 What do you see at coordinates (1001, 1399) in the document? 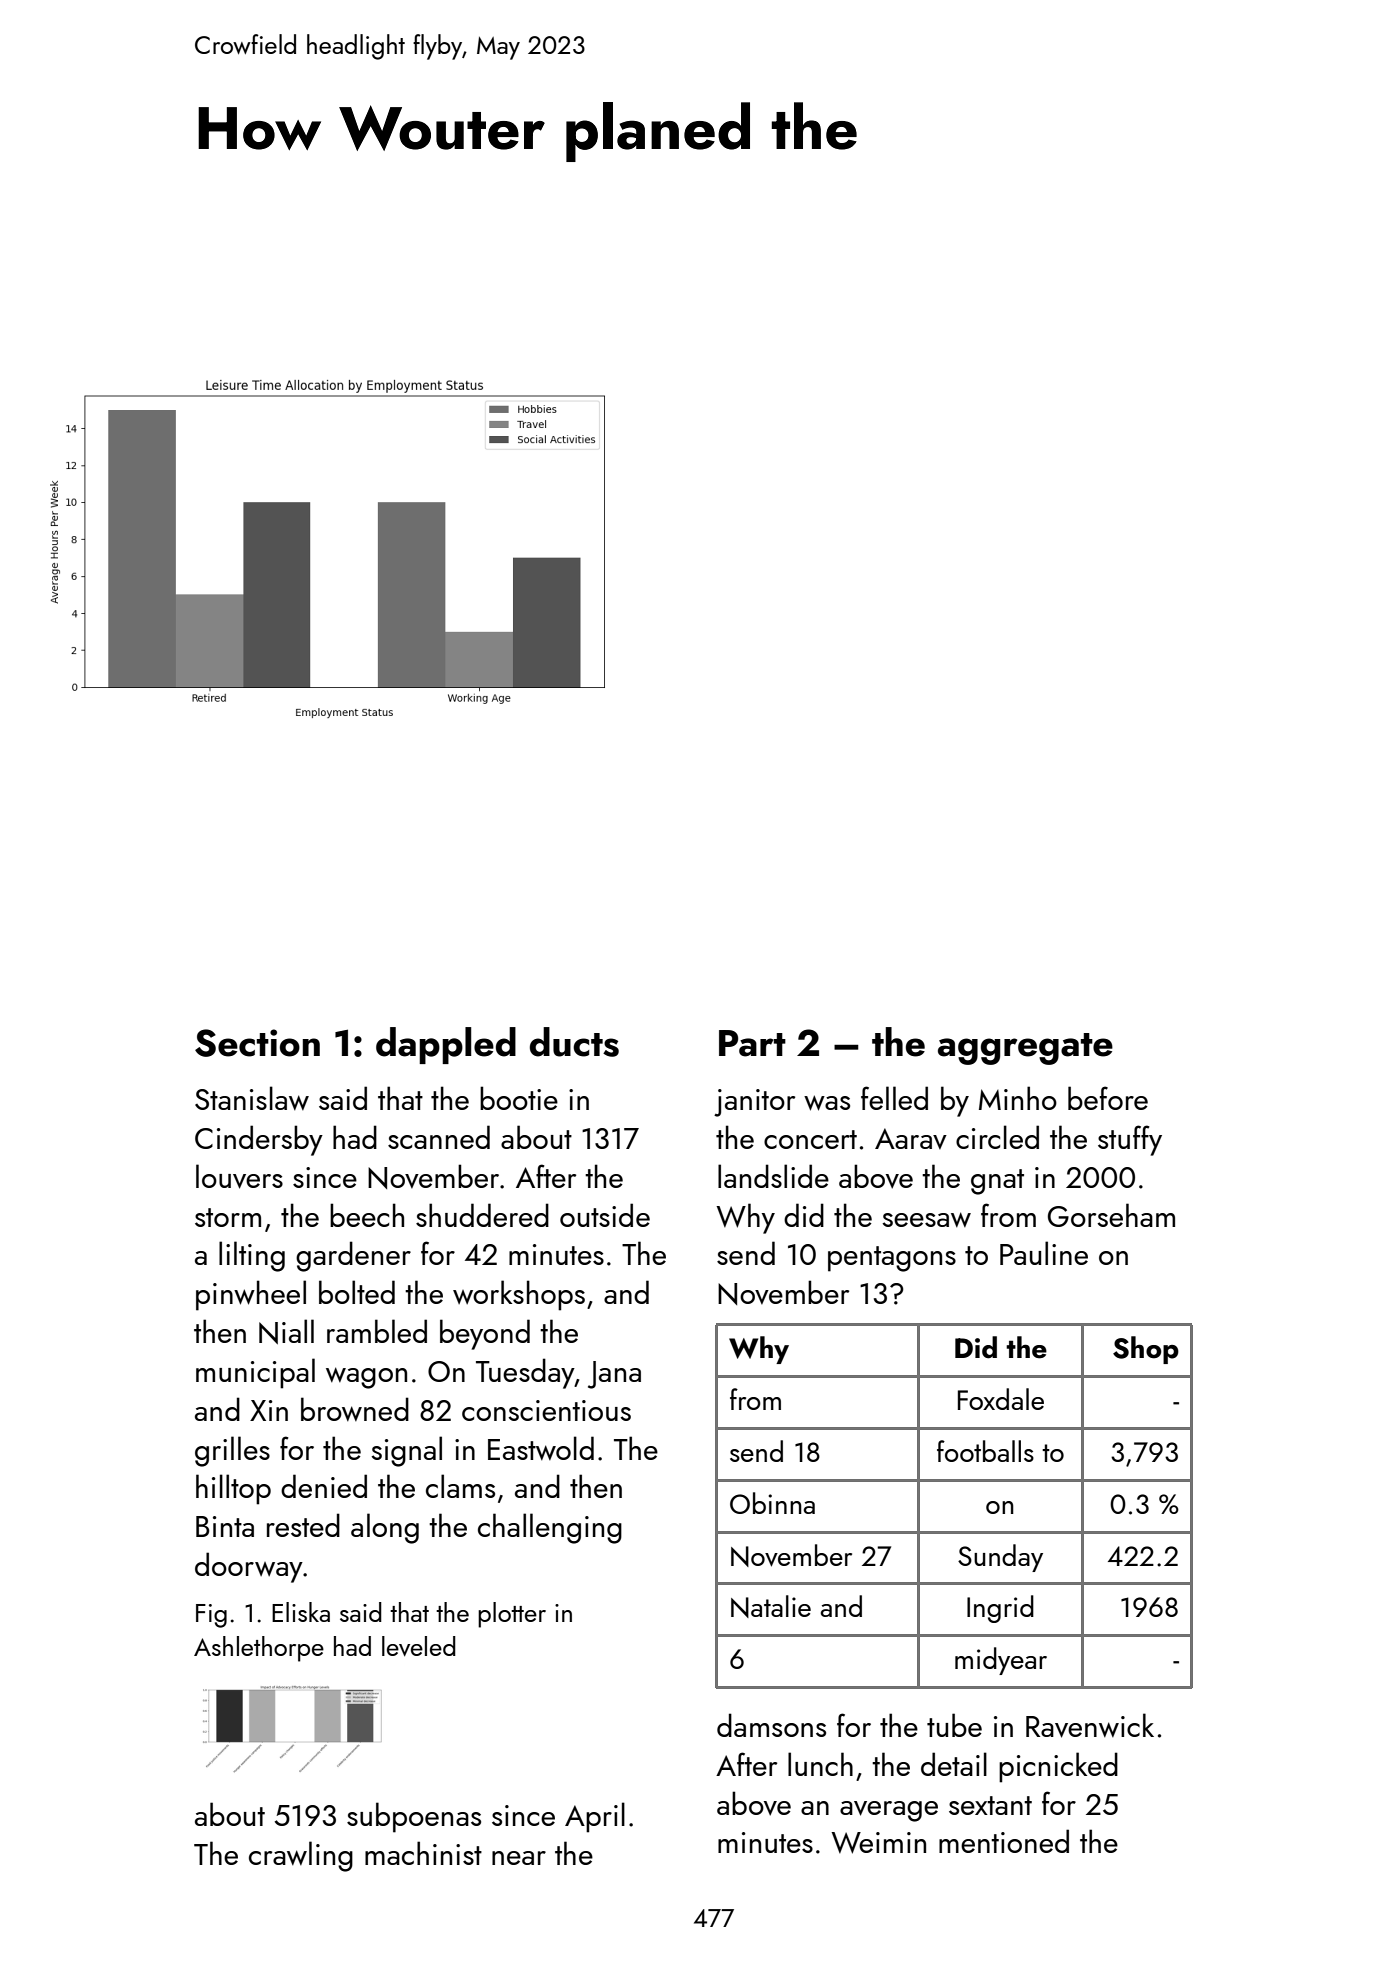
I see `Foxdale` at bounding box center [1001, 1399].
